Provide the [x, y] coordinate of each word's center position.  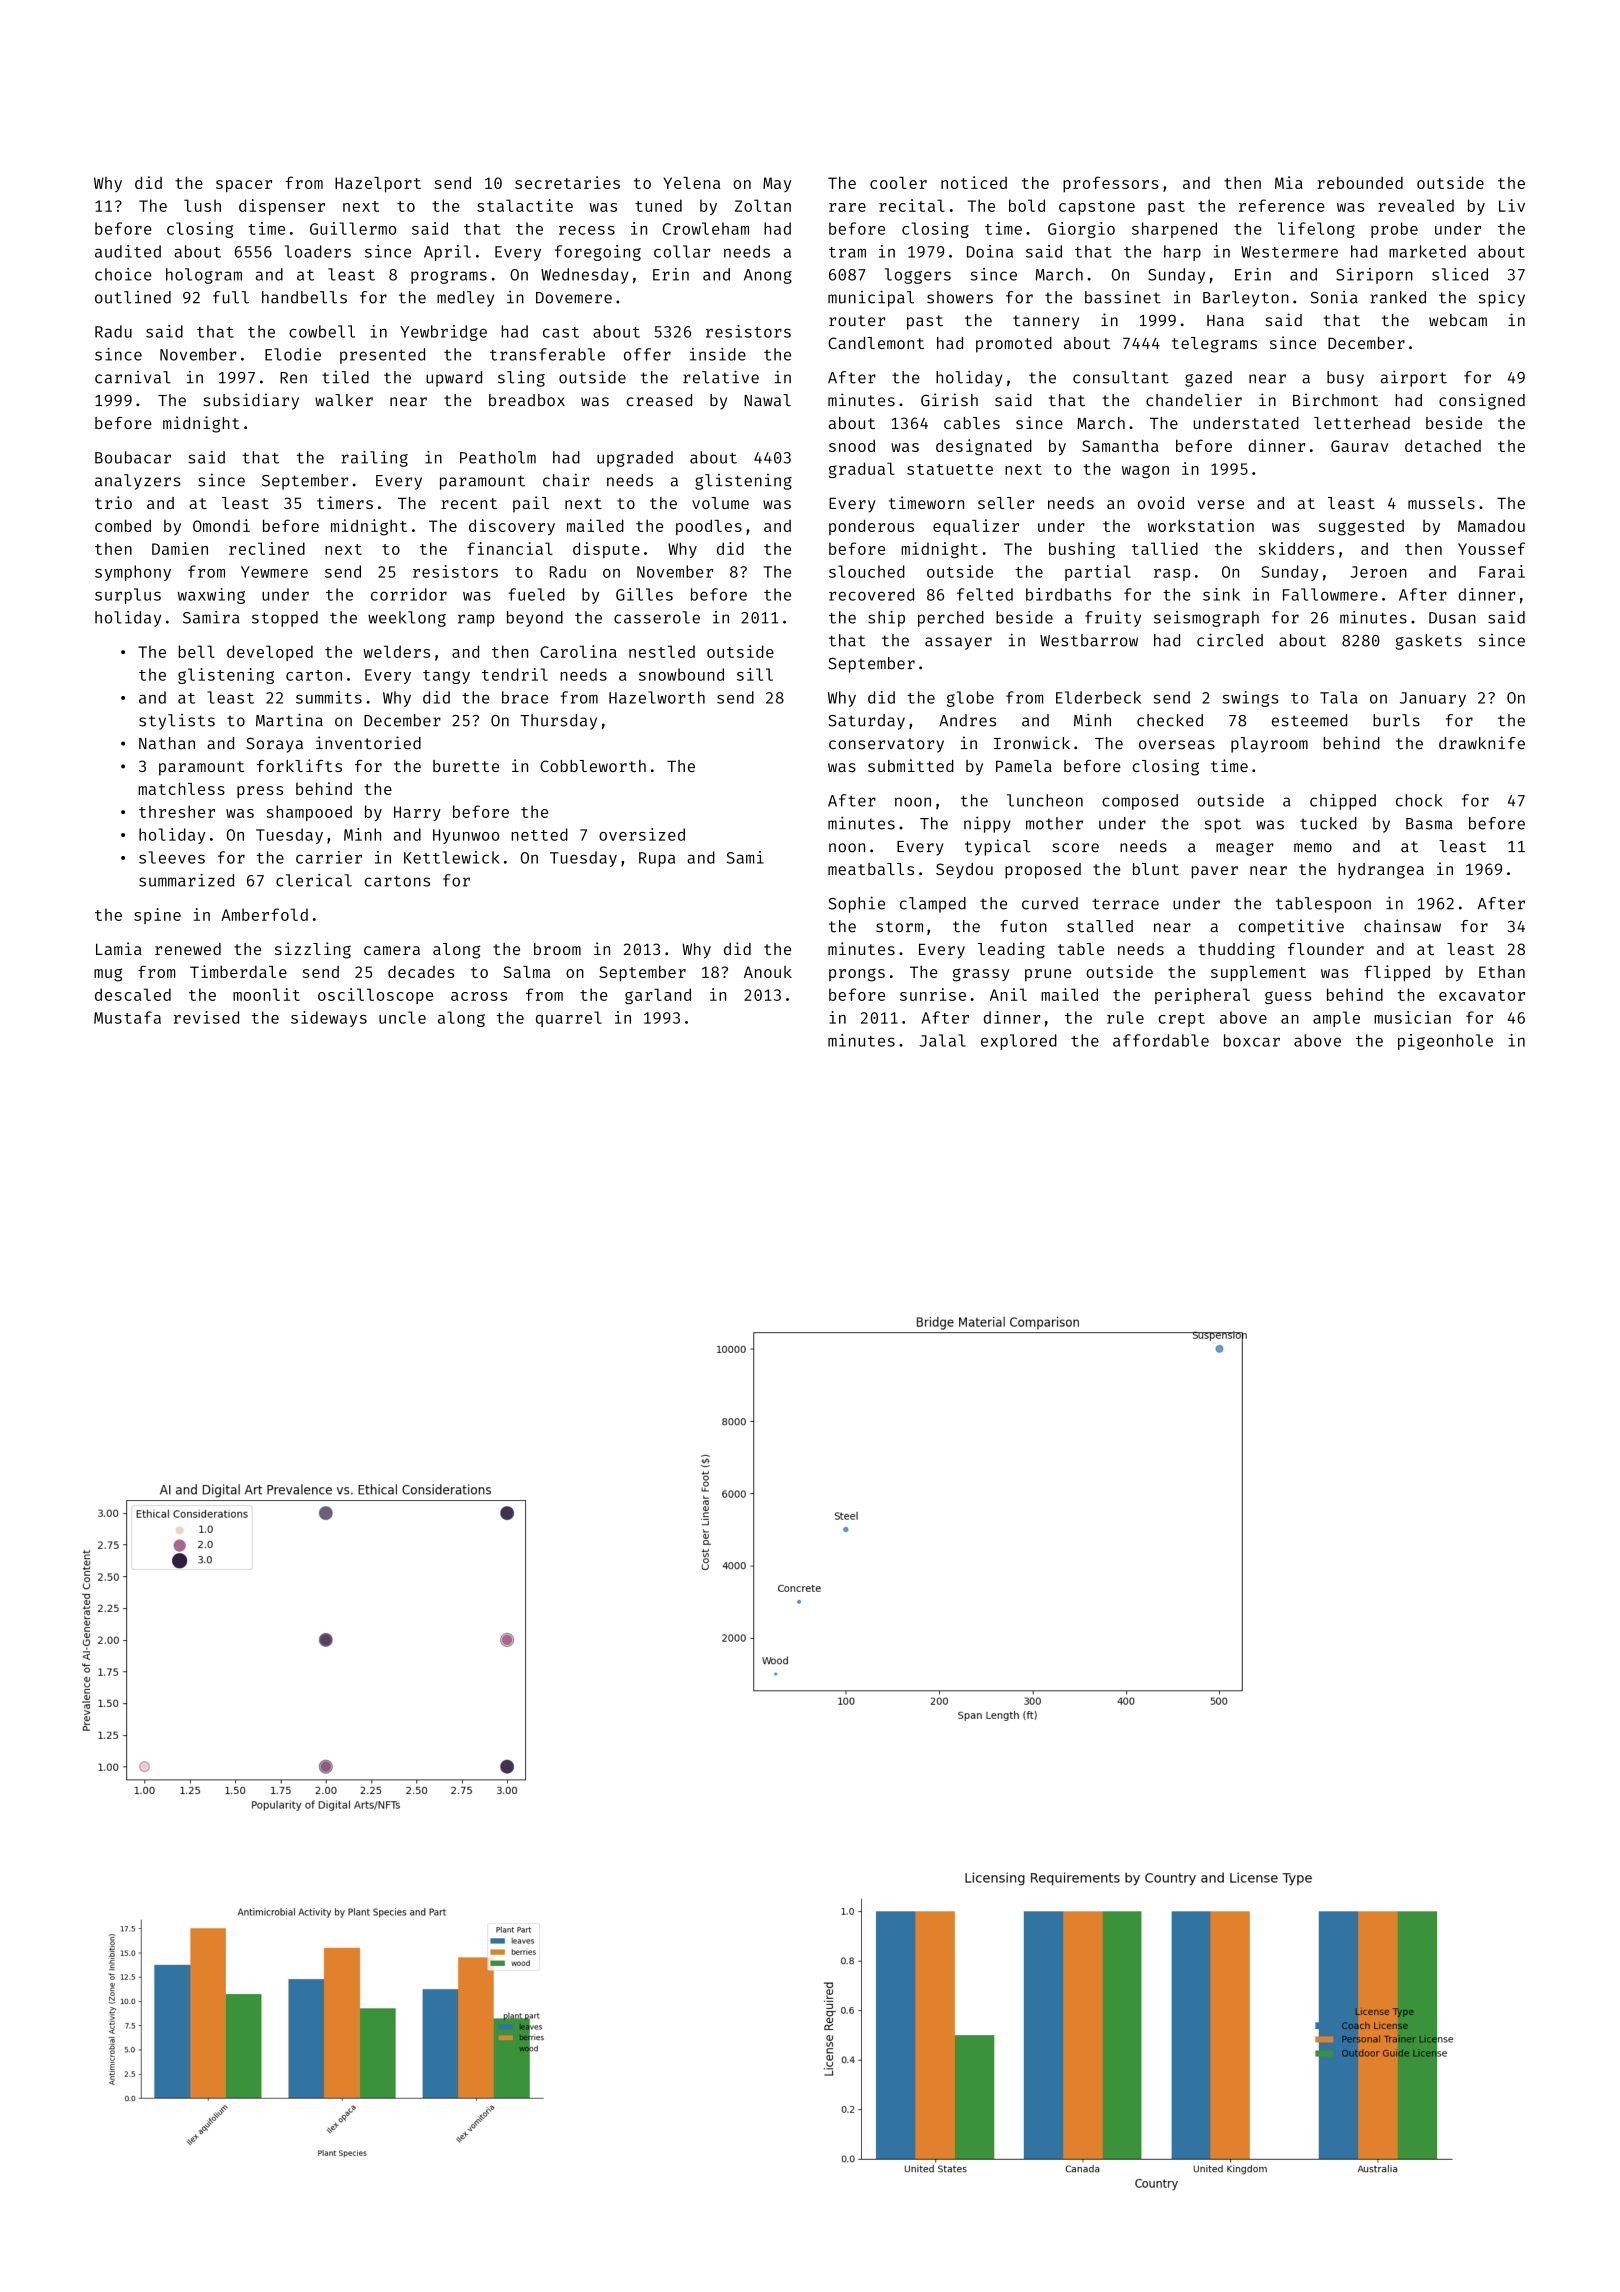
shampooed [309, 813]
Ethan [1502, 972]
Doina [990, 251]
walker [344, 400]
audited [128, 251]
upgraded [635, 459]
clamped [933, 905]
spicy [1502, 298]
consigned [1482, 401]
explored [1019, 1042]
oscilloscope [375, 996]
